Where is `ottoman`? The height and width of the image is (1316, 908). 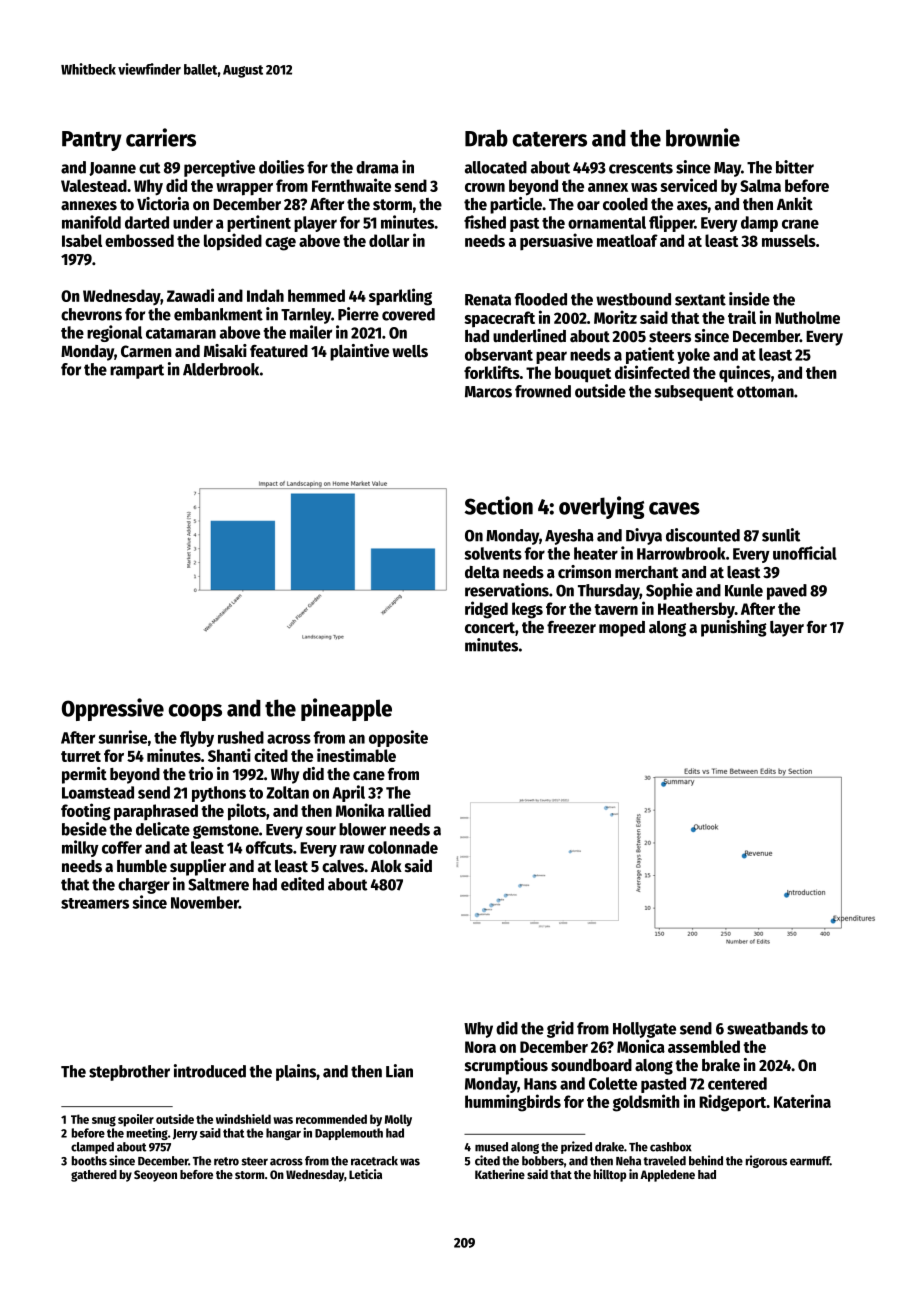 ottoman is located at coordinates (765, 392).
